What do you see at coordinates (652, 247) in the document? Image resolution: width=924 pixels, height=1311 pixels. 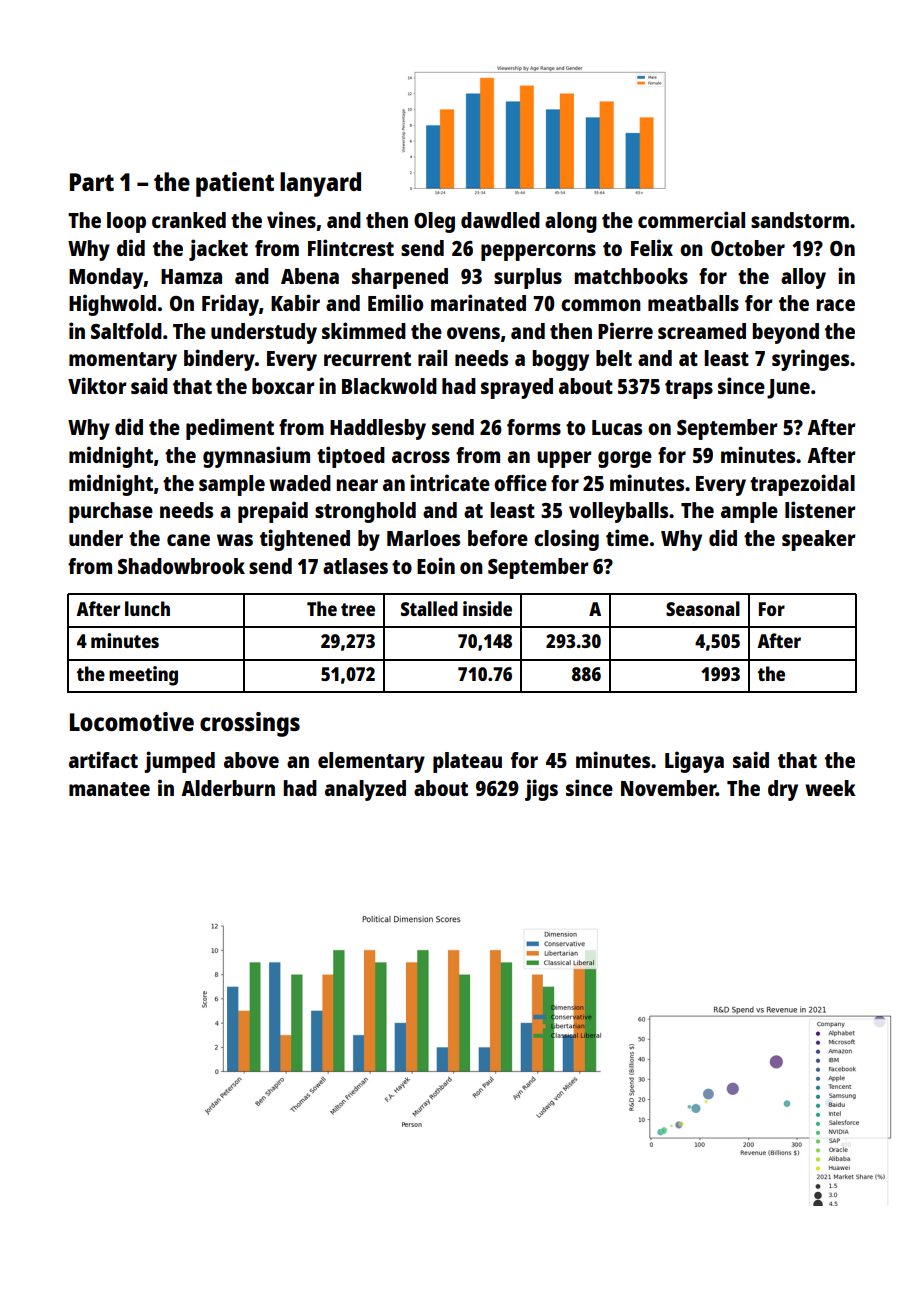 I see `Felix` at bounding box center [652, 247].
